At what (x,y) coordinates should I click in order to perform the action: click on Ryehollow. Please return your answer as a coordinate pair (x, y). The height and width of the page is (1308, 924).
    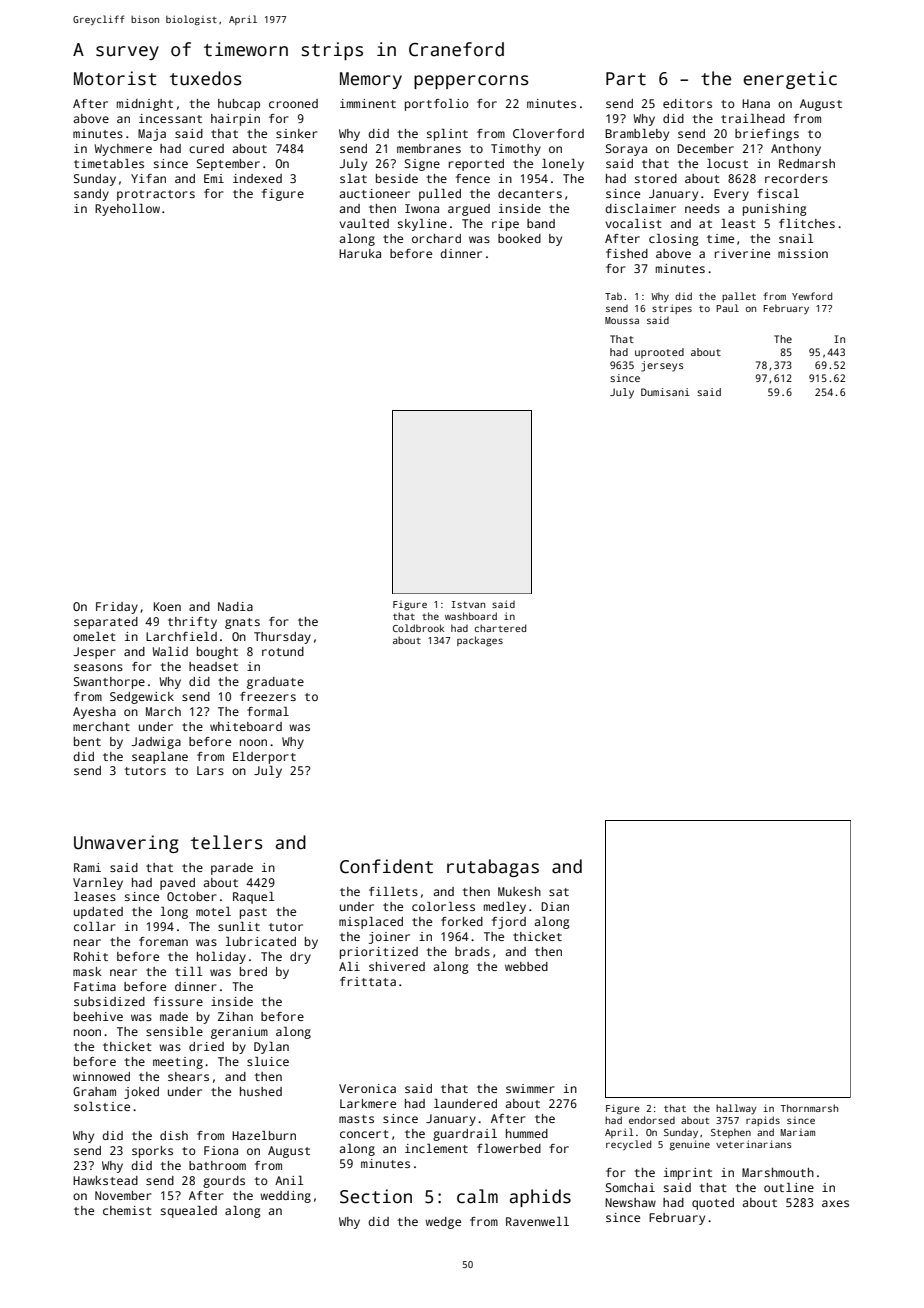
    Looking at the image, I should click on (127, 210).
